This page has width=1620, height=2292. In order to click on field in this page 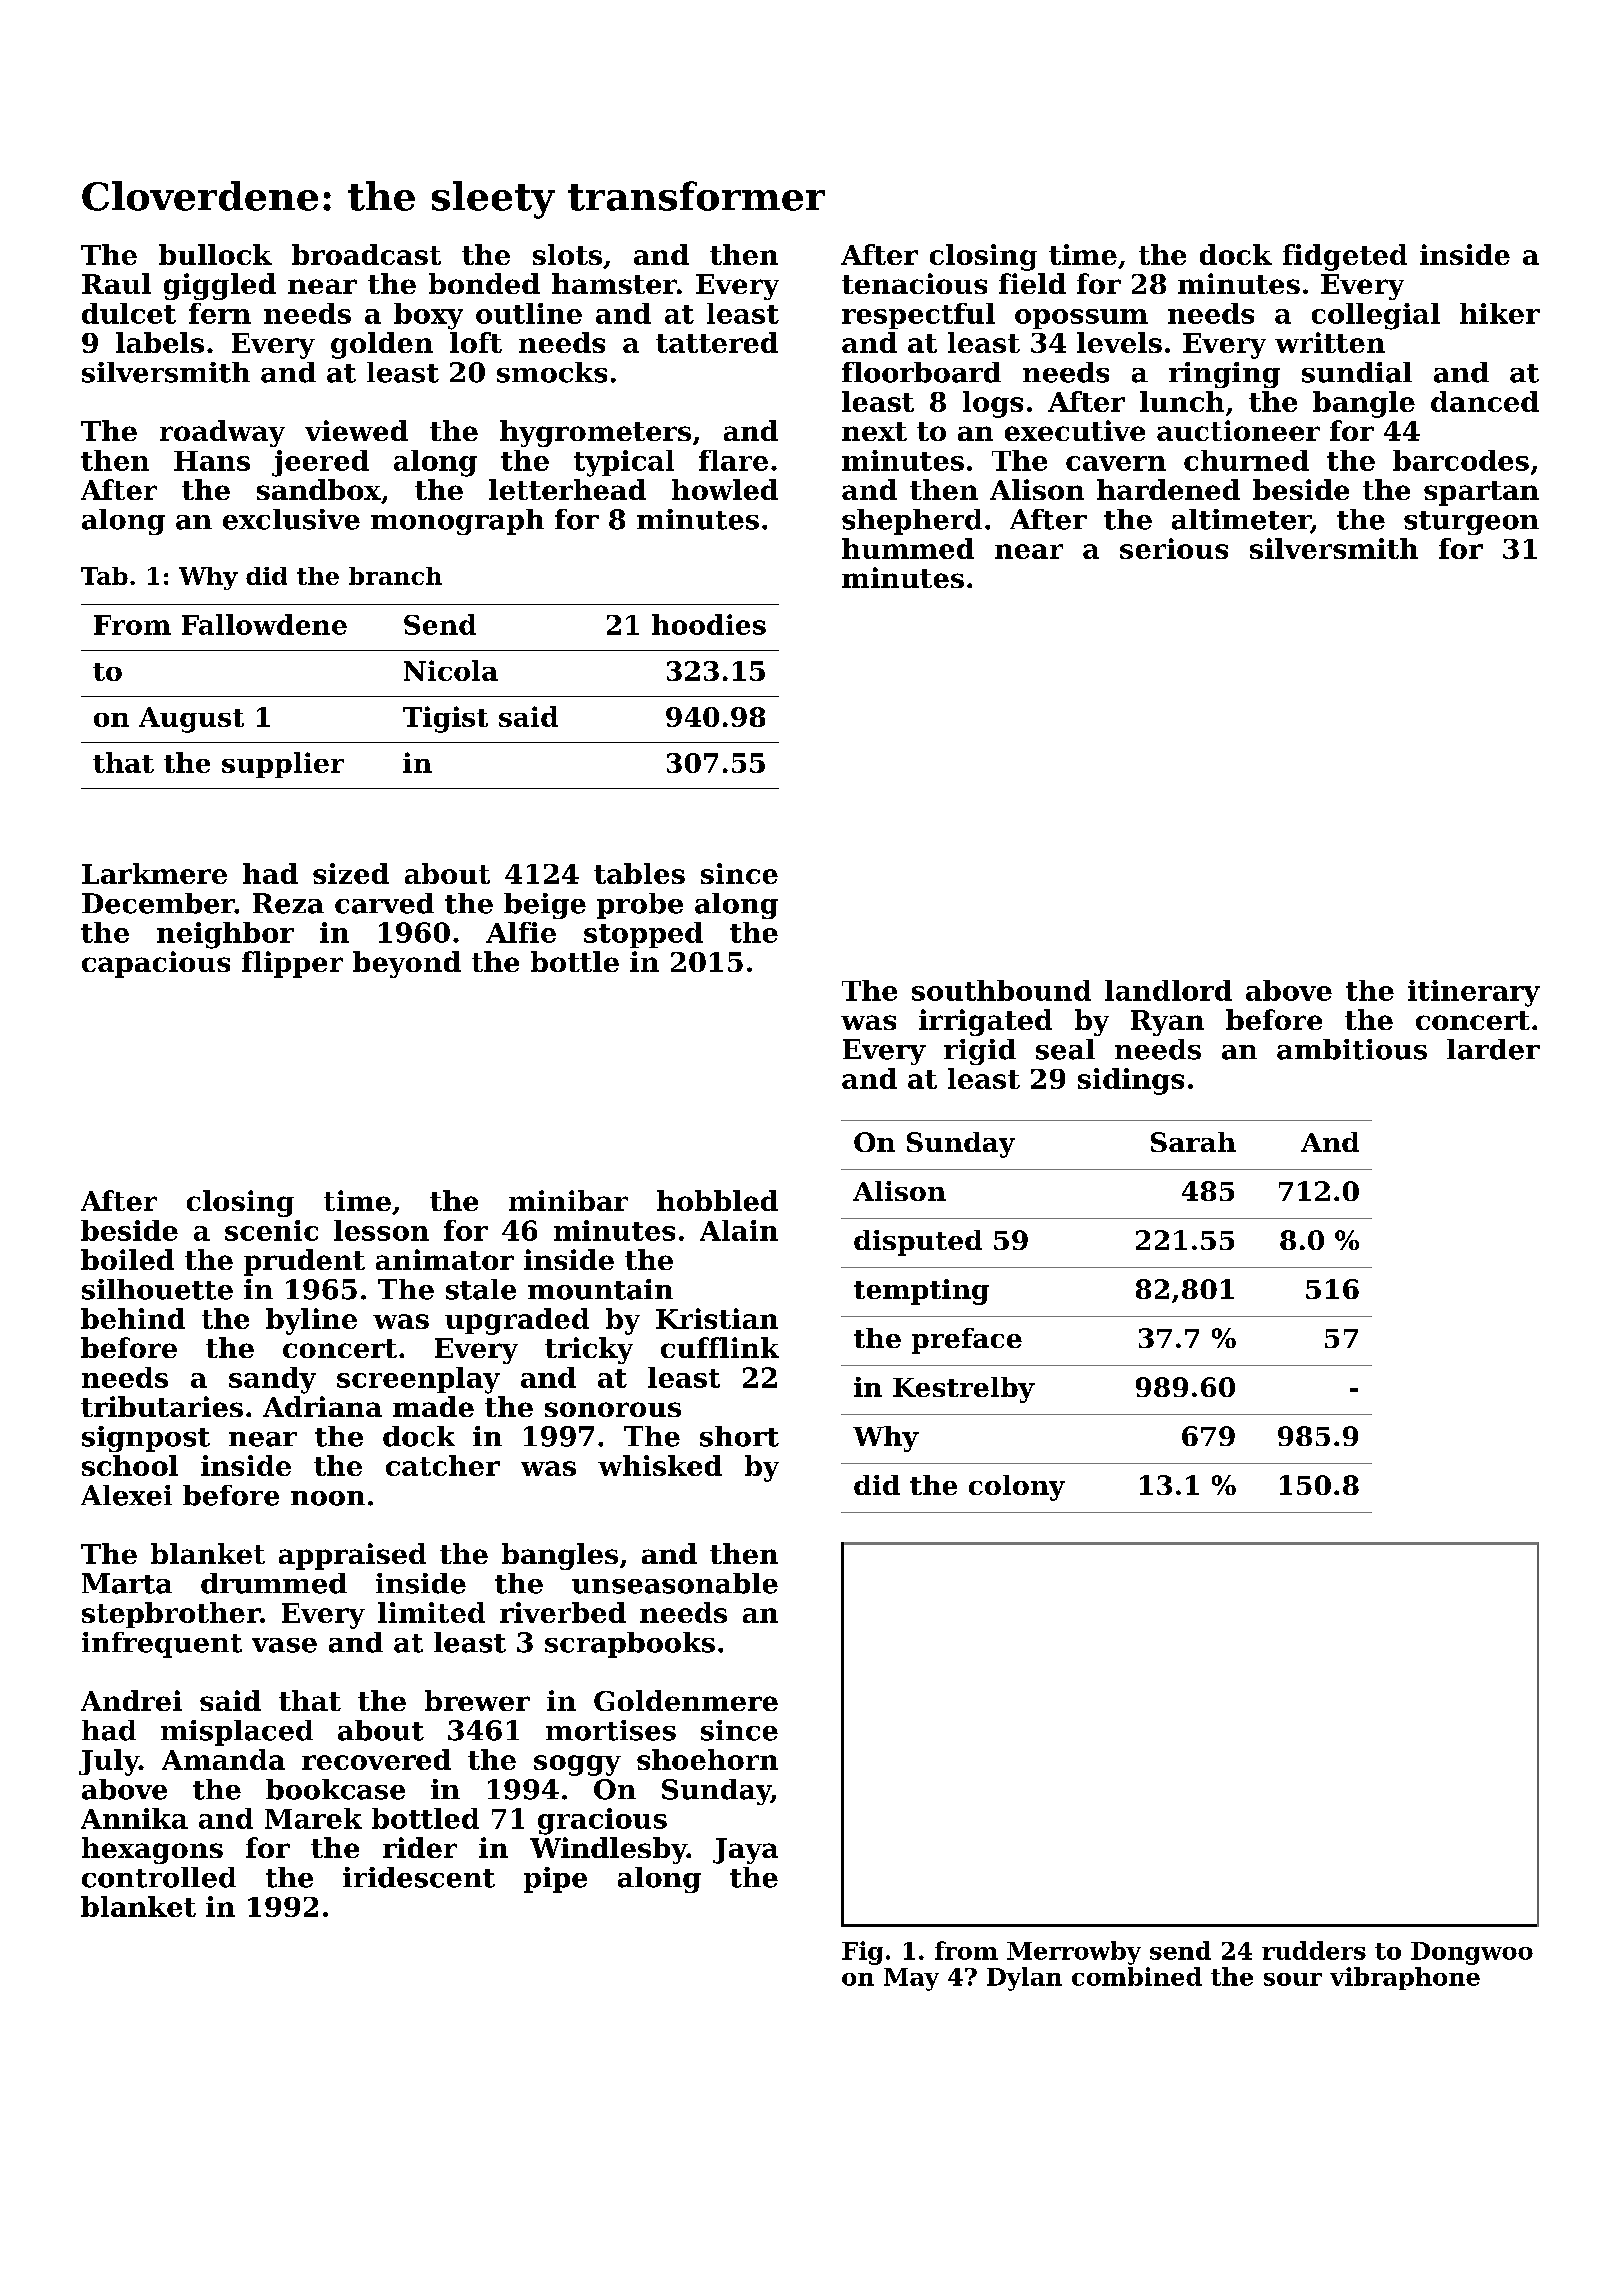, I will do `click(1032, 283)`.
